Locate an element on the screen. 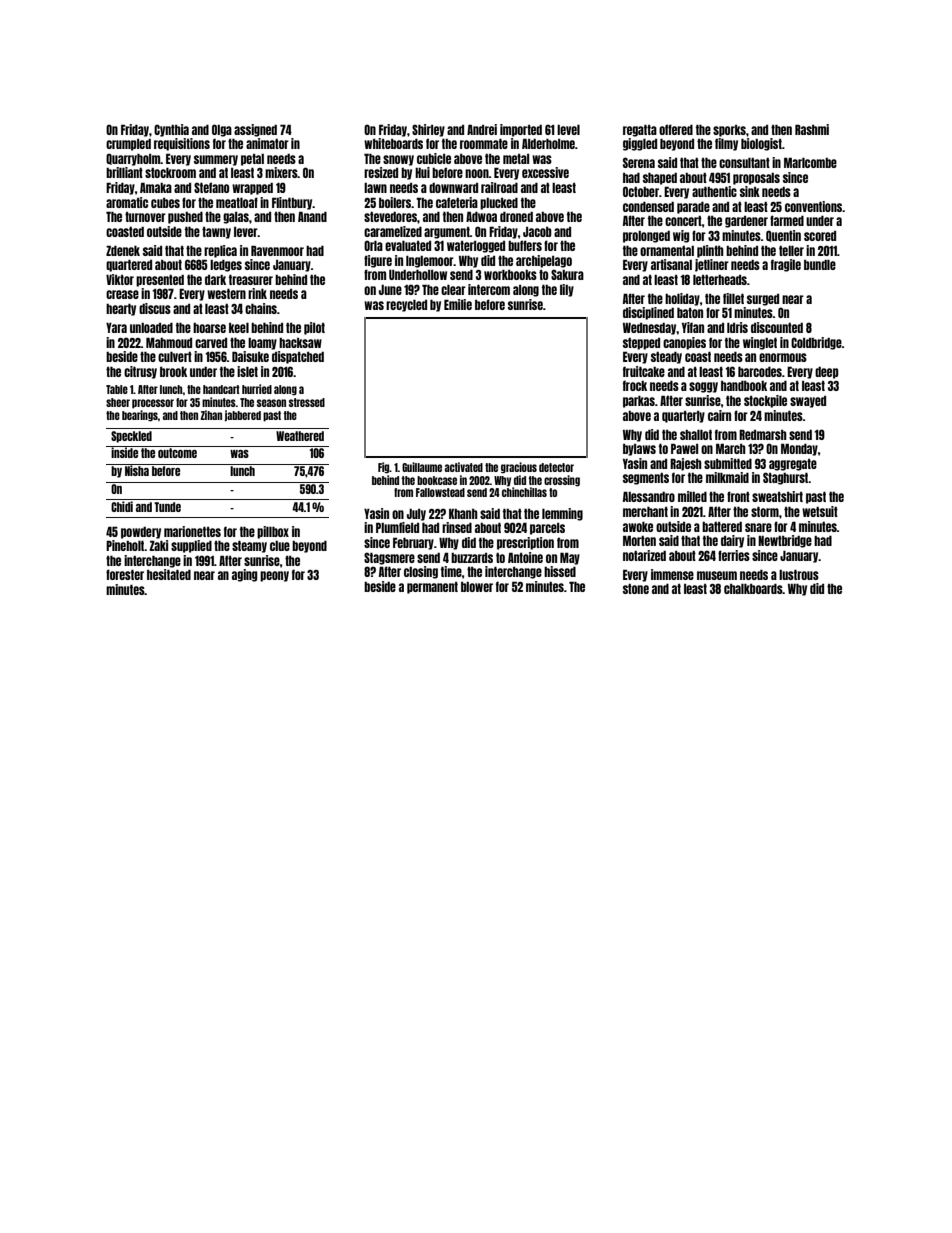 The width and height of the screenshot is (952, 1233). resized is located at coordinates (381, 172).
